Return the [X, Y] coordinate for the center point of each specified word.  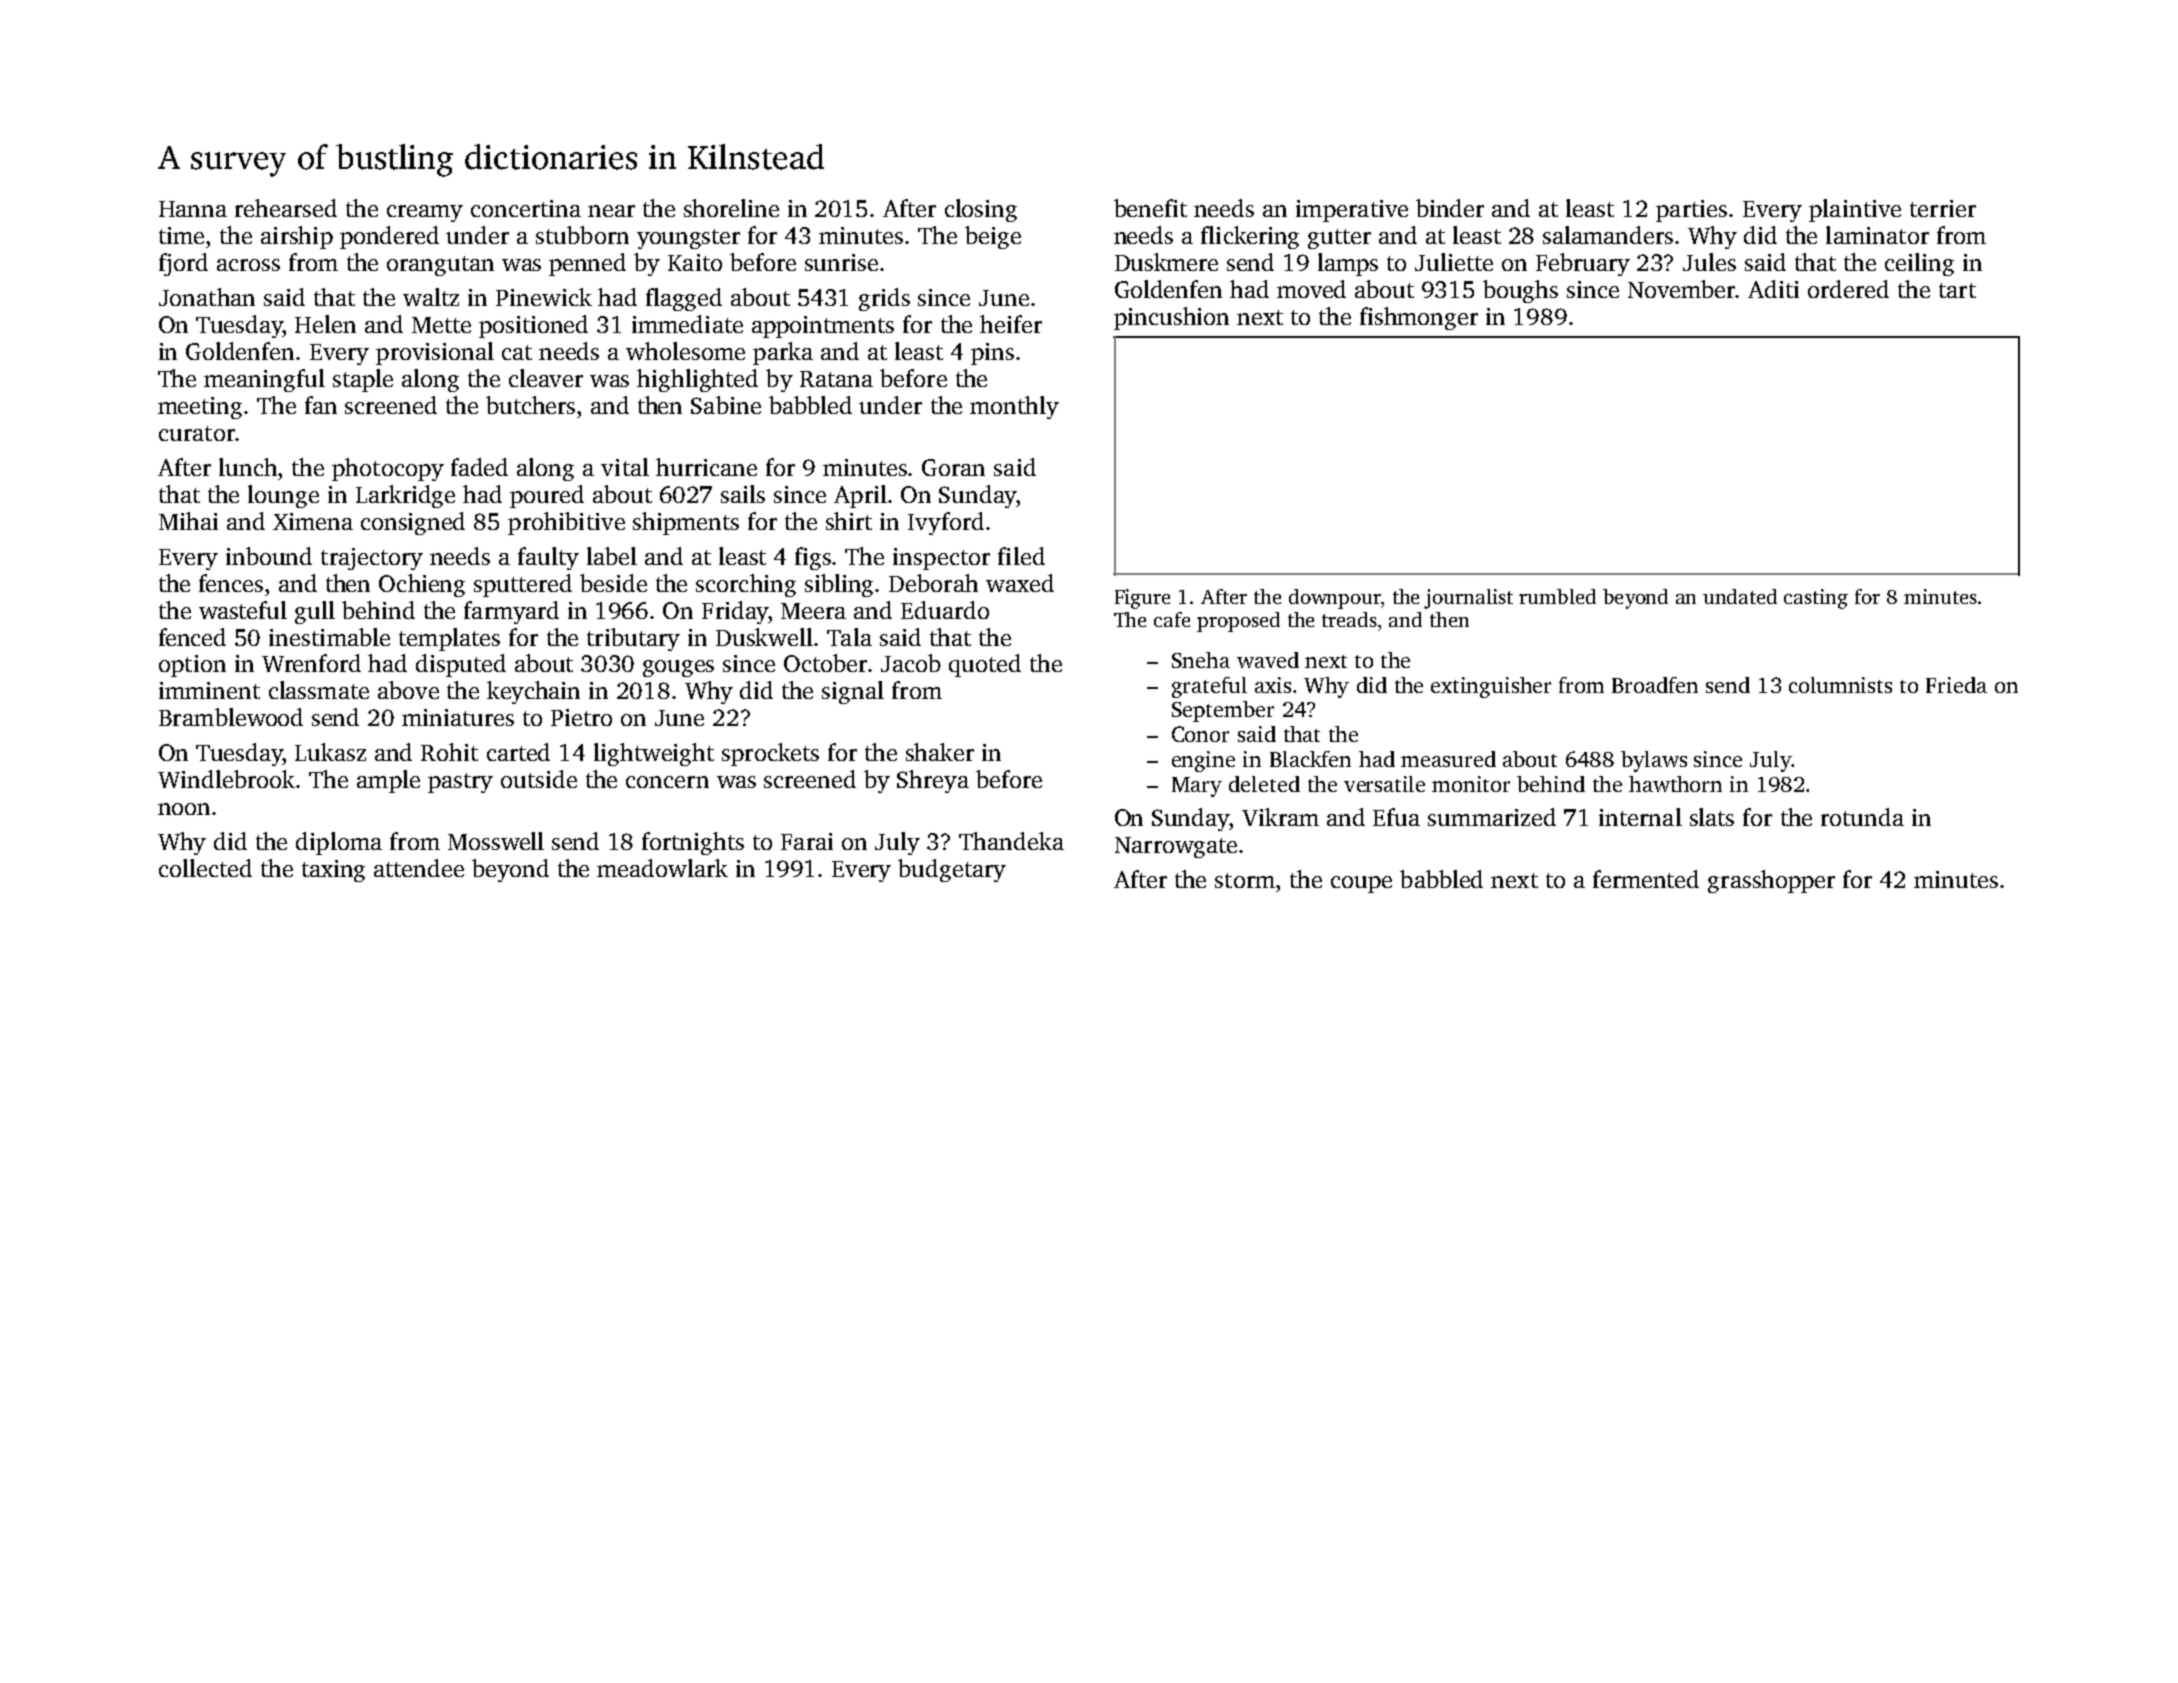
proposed [1238, 622]
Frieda [1956, 685]
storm [1245, 880]
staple [363, 380]
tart [1957, 290]
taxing [333, 871]
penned [587, 264]
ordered [1848, 289]
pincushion [1171, 318]
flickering [1250, 237]
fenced [192, 637]
